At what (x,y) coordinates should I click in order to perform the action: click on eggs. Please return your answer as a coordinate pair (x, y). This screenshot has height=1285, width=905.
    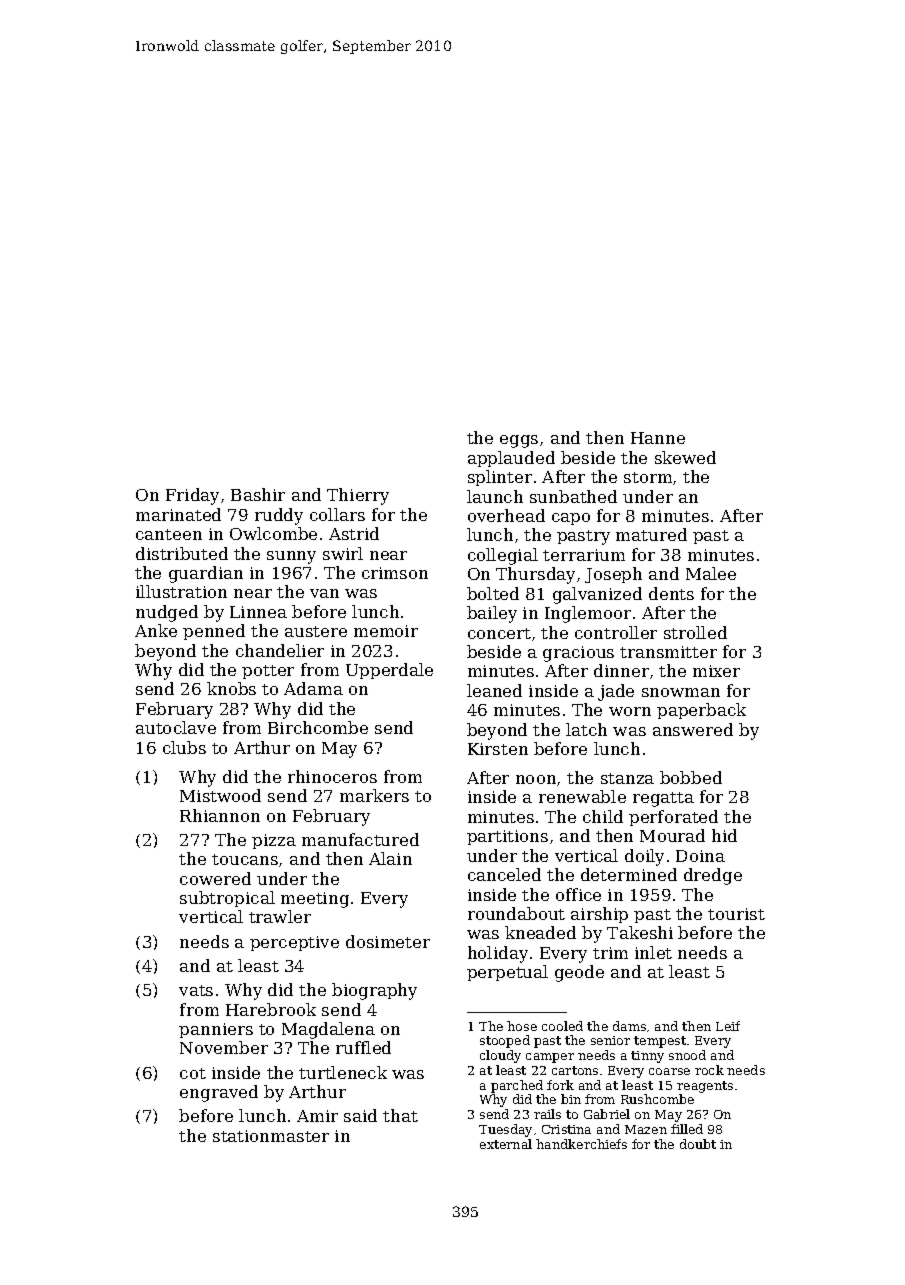
    Looking at the image, I should click on (519, 441).
